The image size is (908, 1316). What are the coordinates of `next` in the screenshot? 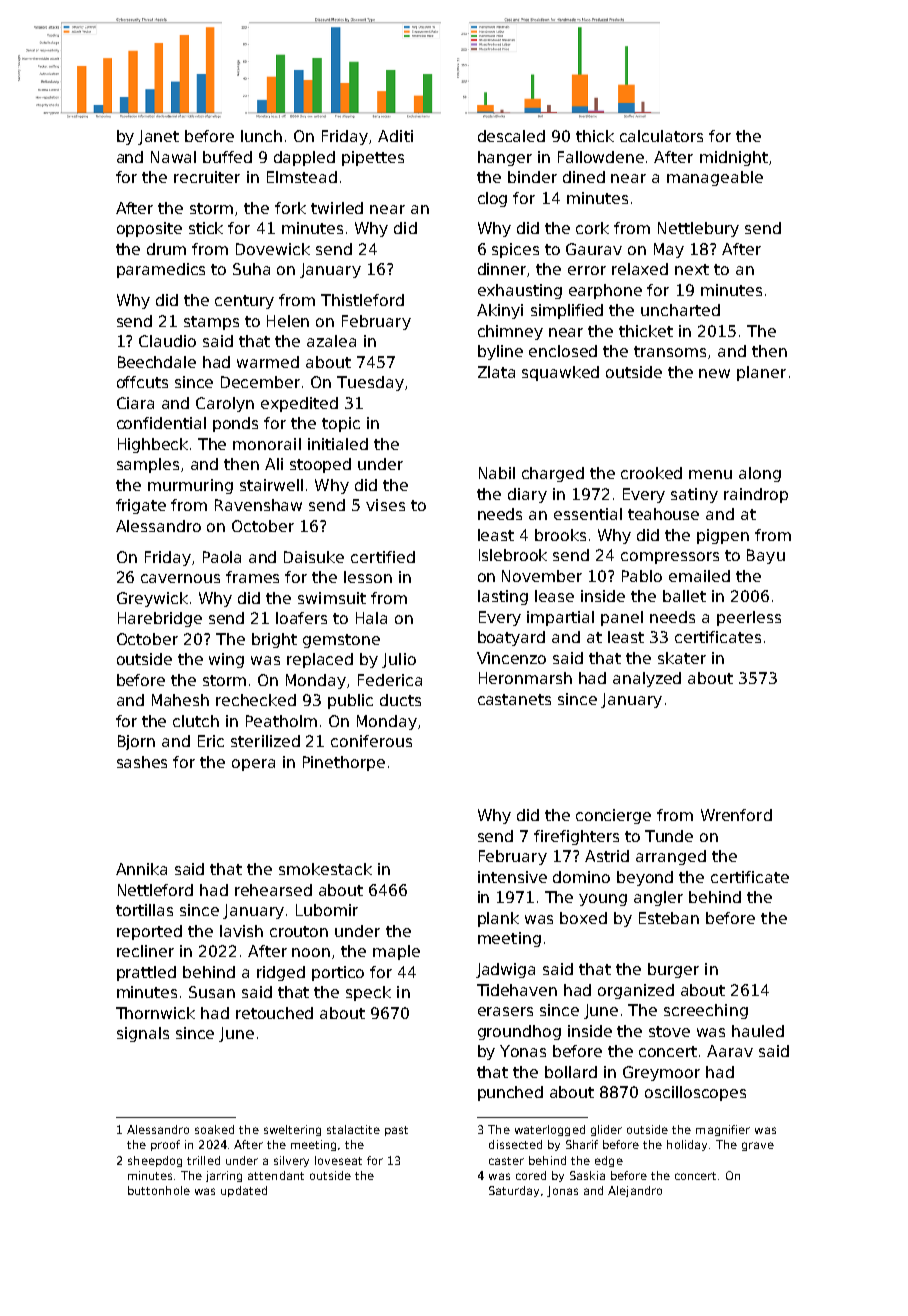 It's located at (692, 269).
